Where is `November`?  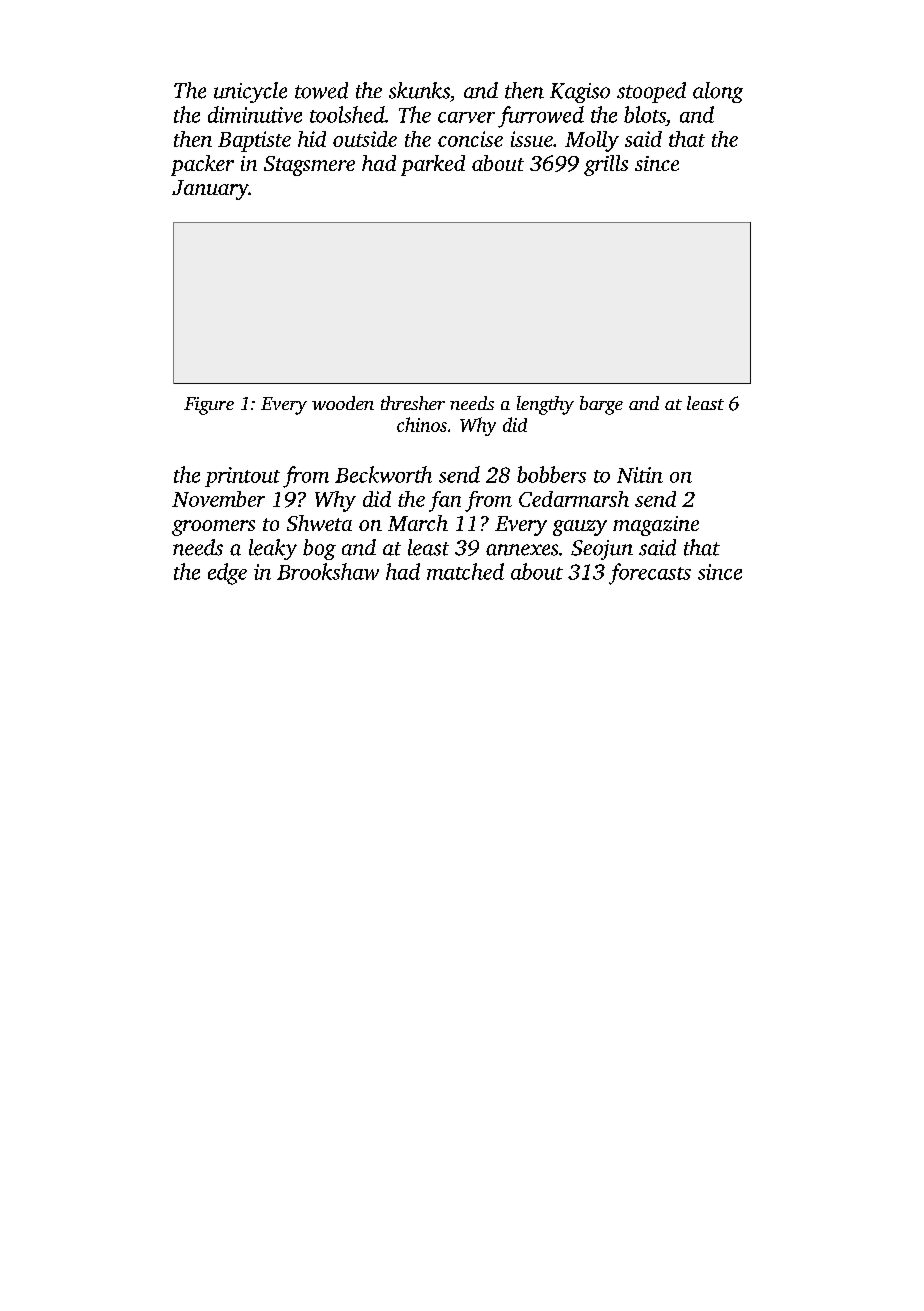
November is located at coordinates (218, 499).
